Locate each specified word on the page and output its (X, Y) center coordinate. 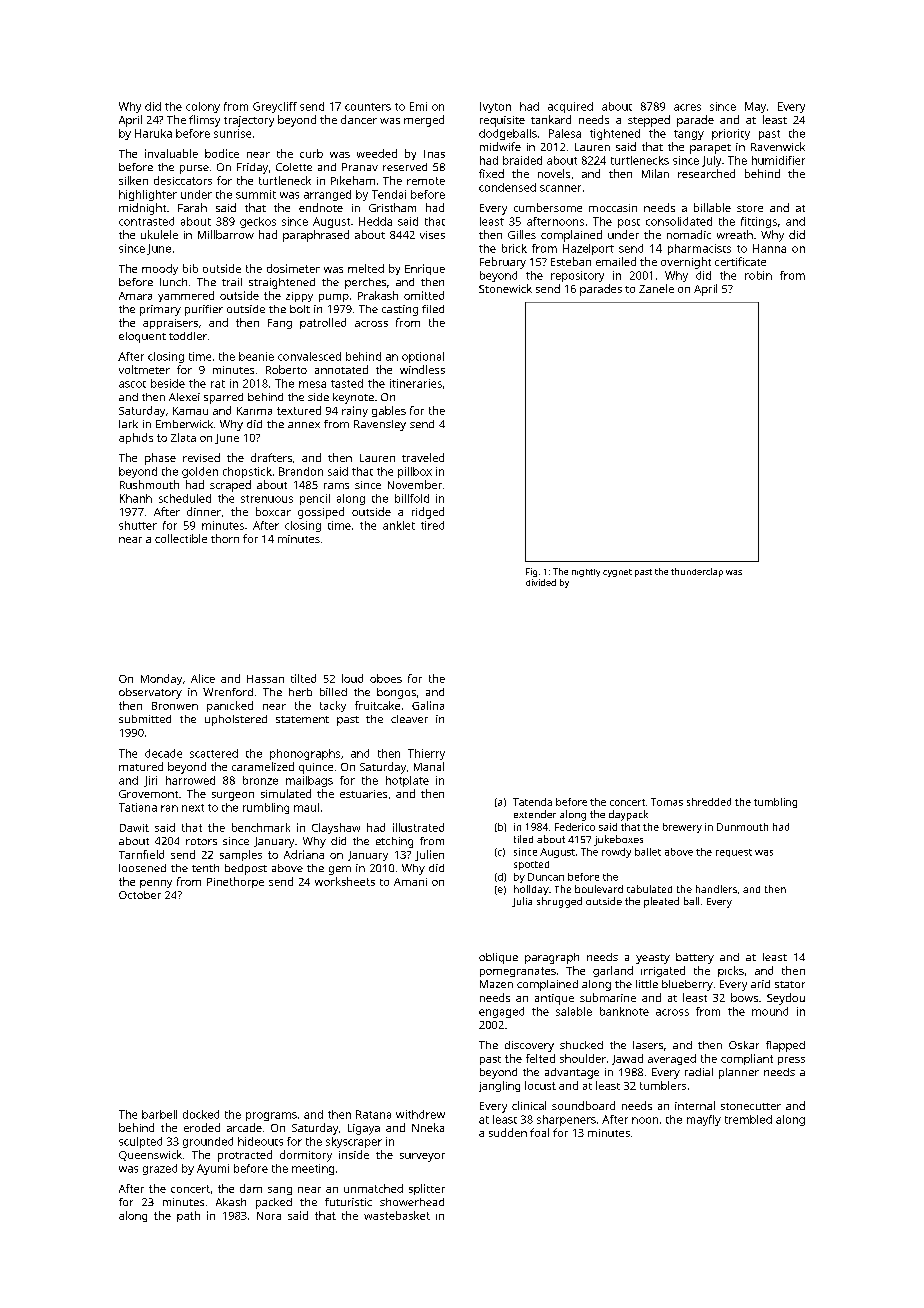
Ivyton (495, 107)
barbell (159, 1114)
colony (203, 107)
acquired (570, 107)
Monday (161, 679)
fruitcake (377, 705)
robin (758, 275)
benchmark (261, 827)
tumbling (775, 803)
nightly (586, 573)
